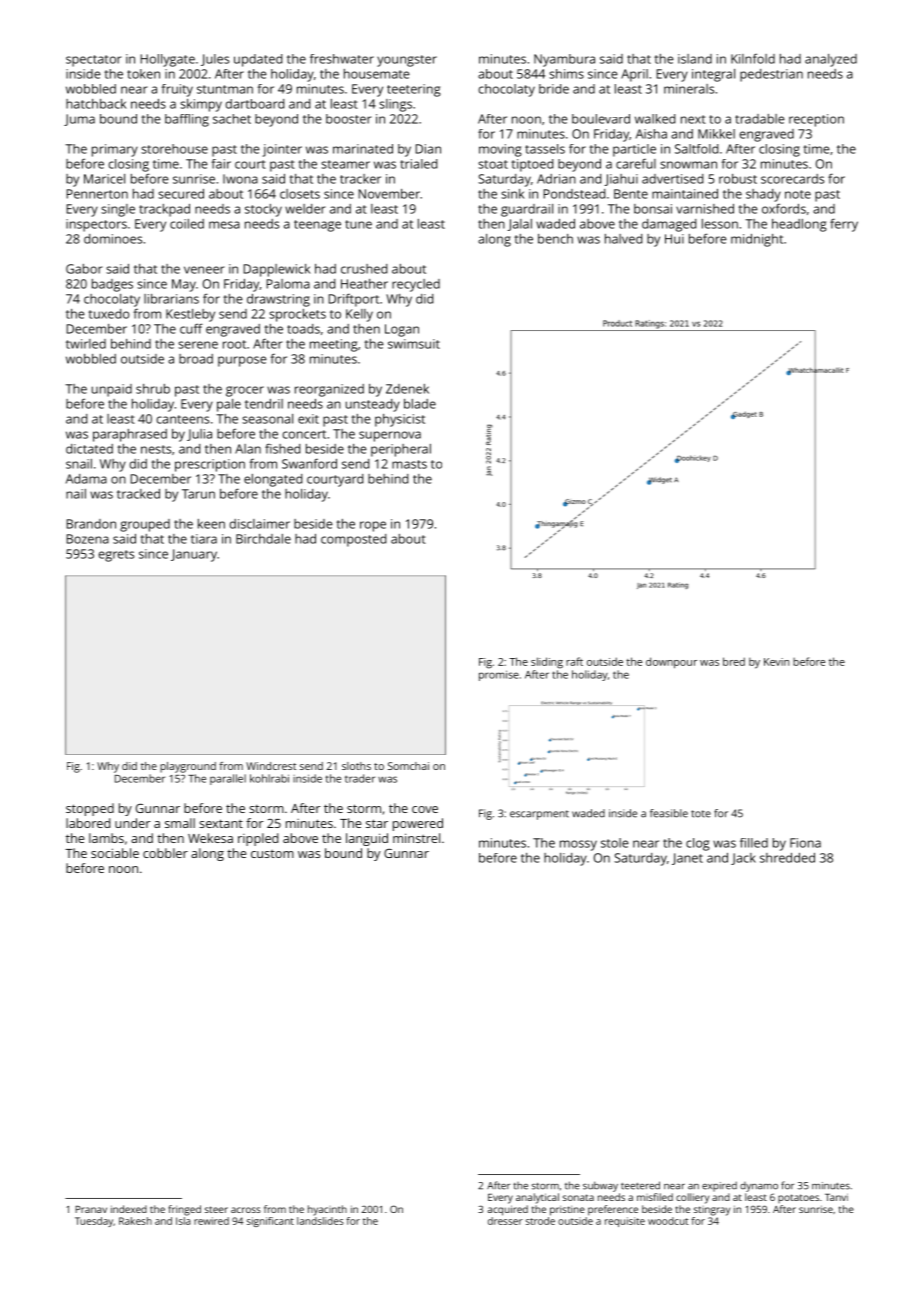  Describe the element at coordinates (409, 464) in the screenshot. I see `masts` at that location.
